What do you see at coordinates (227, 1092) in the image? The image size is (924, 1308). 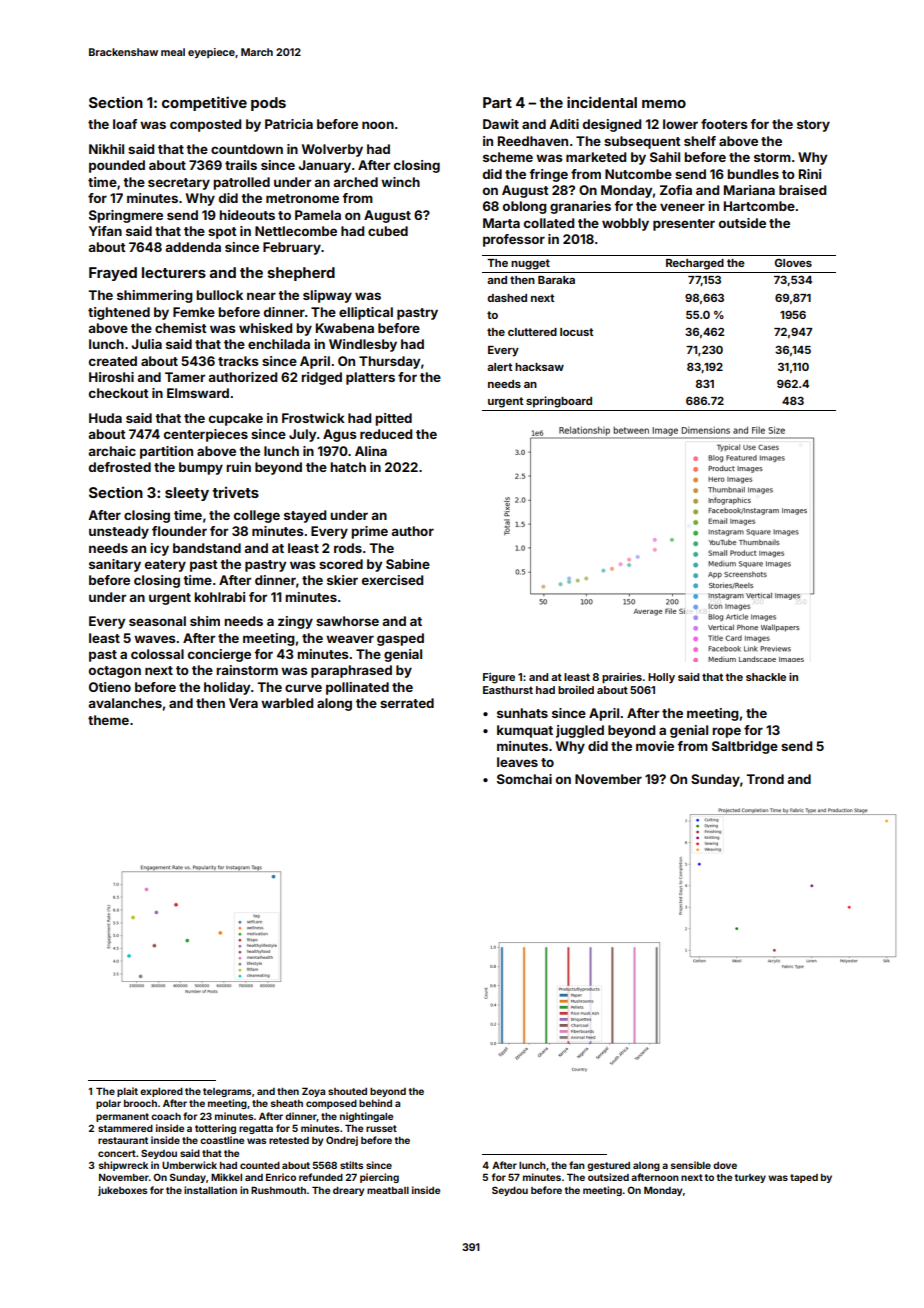 I see `telegrams` at bounding box center [227, 1092].
